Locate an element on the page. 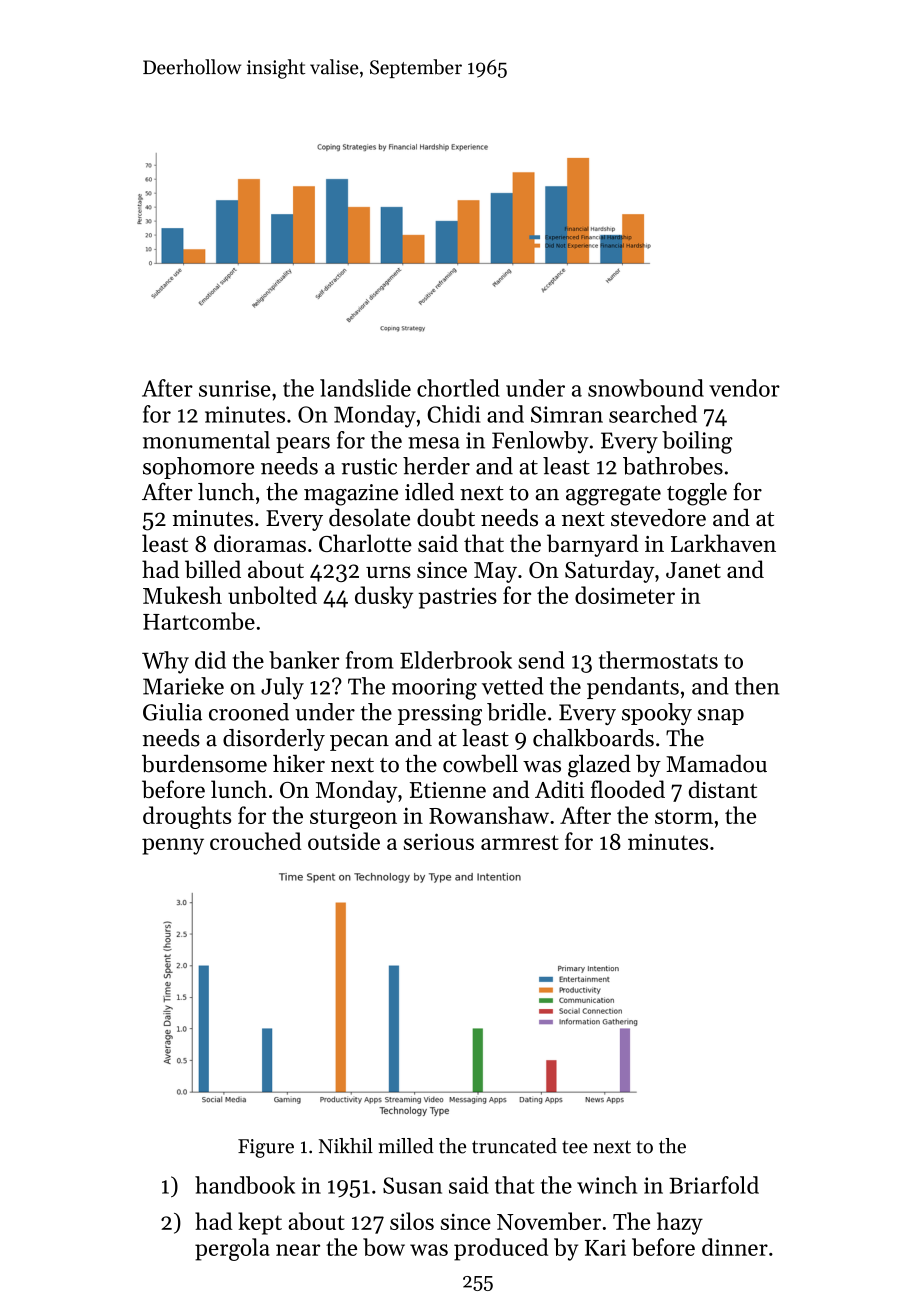  monumental is located at coordinates (206, 440).
